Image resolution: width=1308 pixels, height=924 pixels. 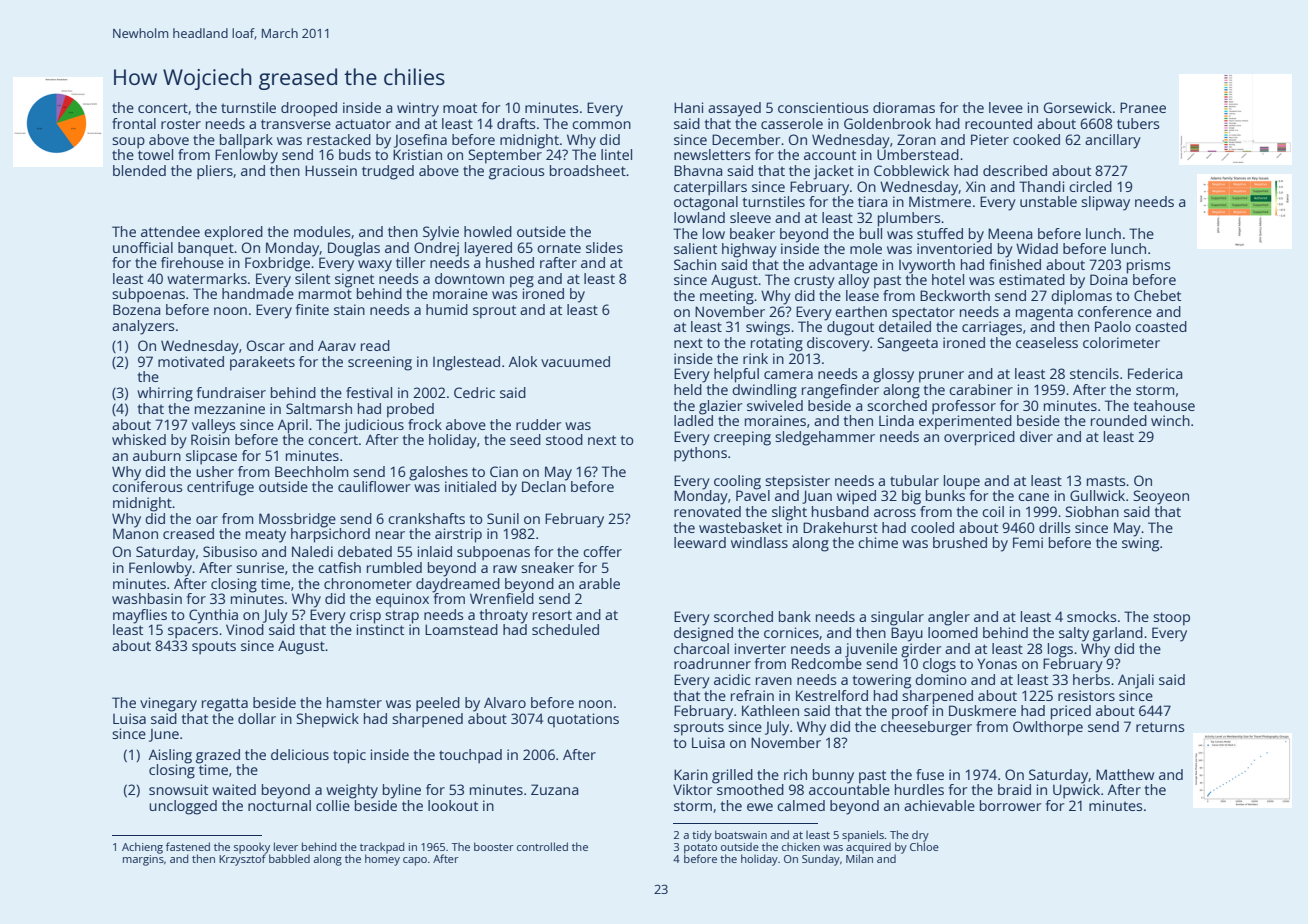 I want to click on moat, so click(x=460, y=108).
